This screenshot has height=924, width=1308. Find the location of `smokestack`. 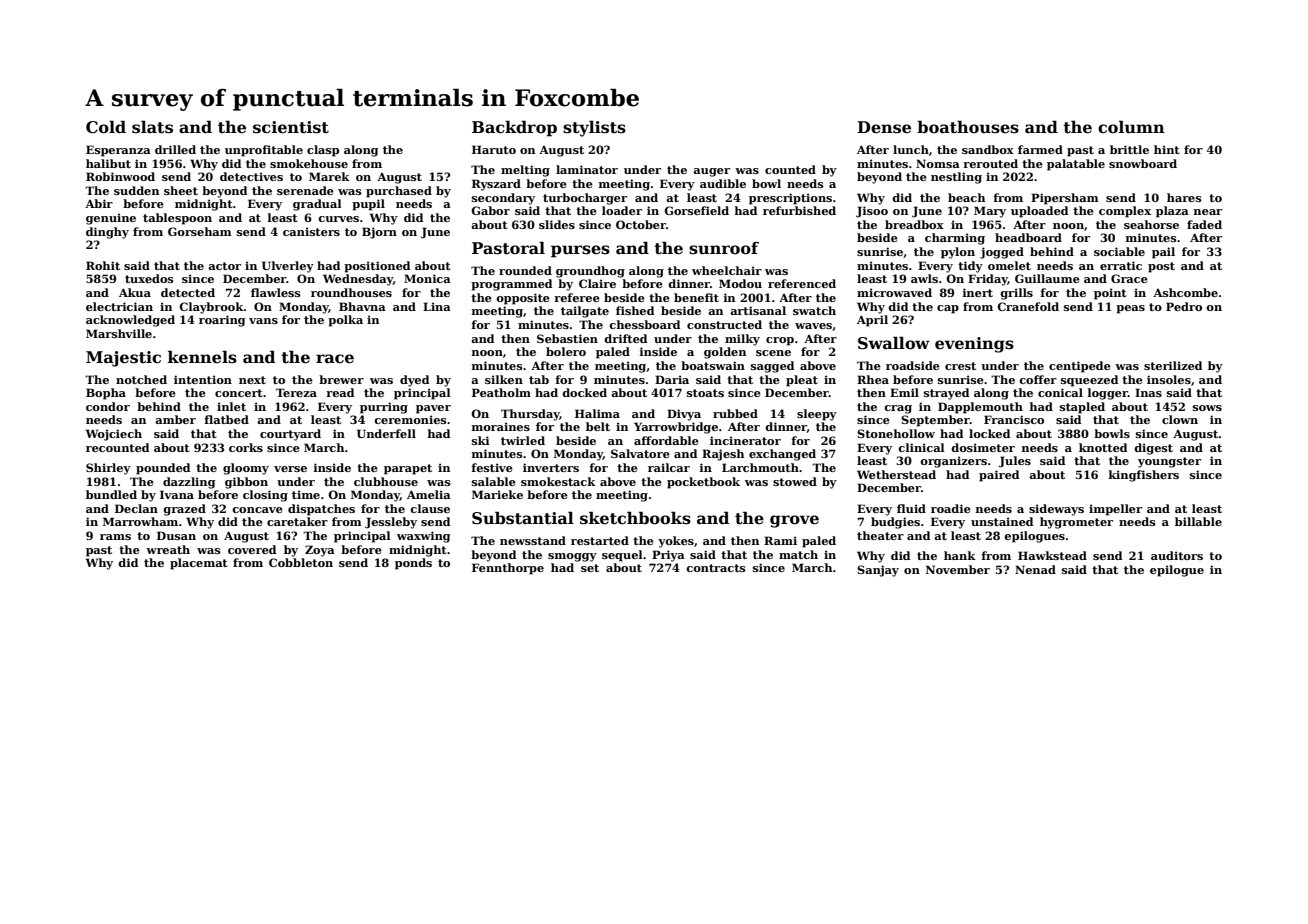

smokestack is located at coordinates (558, 481).
